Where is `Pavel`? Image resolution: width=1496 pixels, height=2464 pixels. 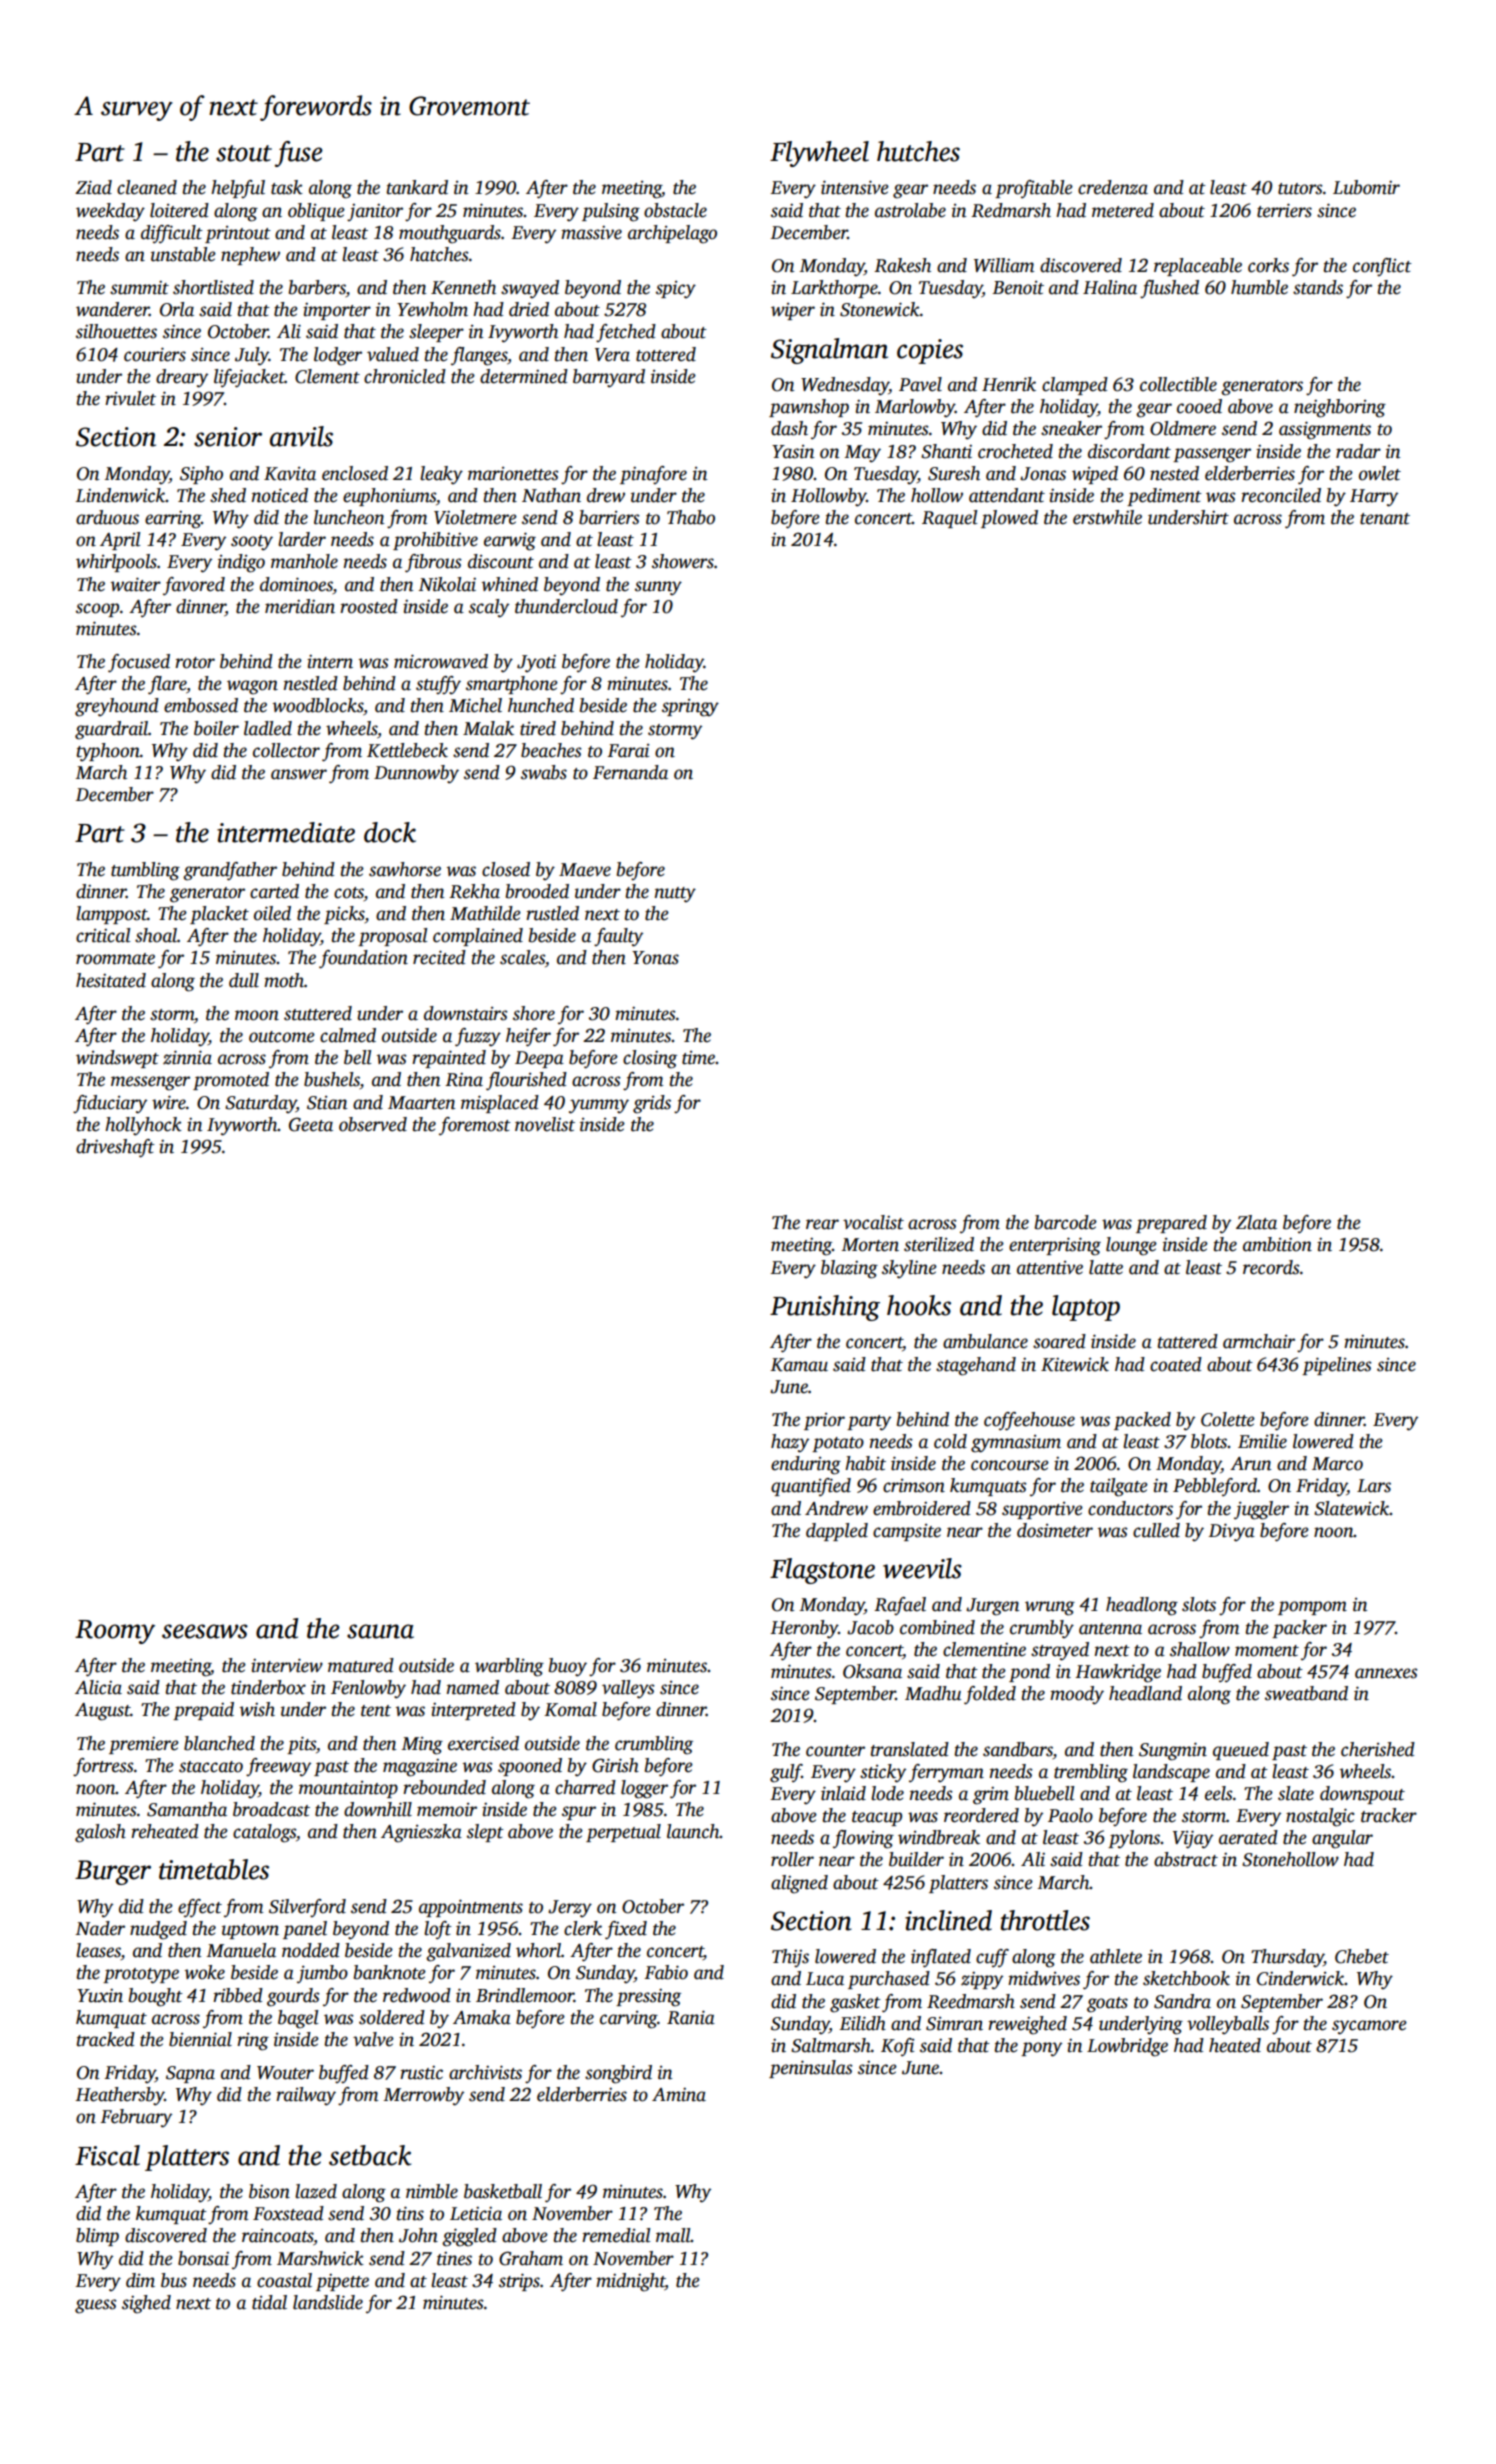 Pavel is located at coordinates (920, 384).
